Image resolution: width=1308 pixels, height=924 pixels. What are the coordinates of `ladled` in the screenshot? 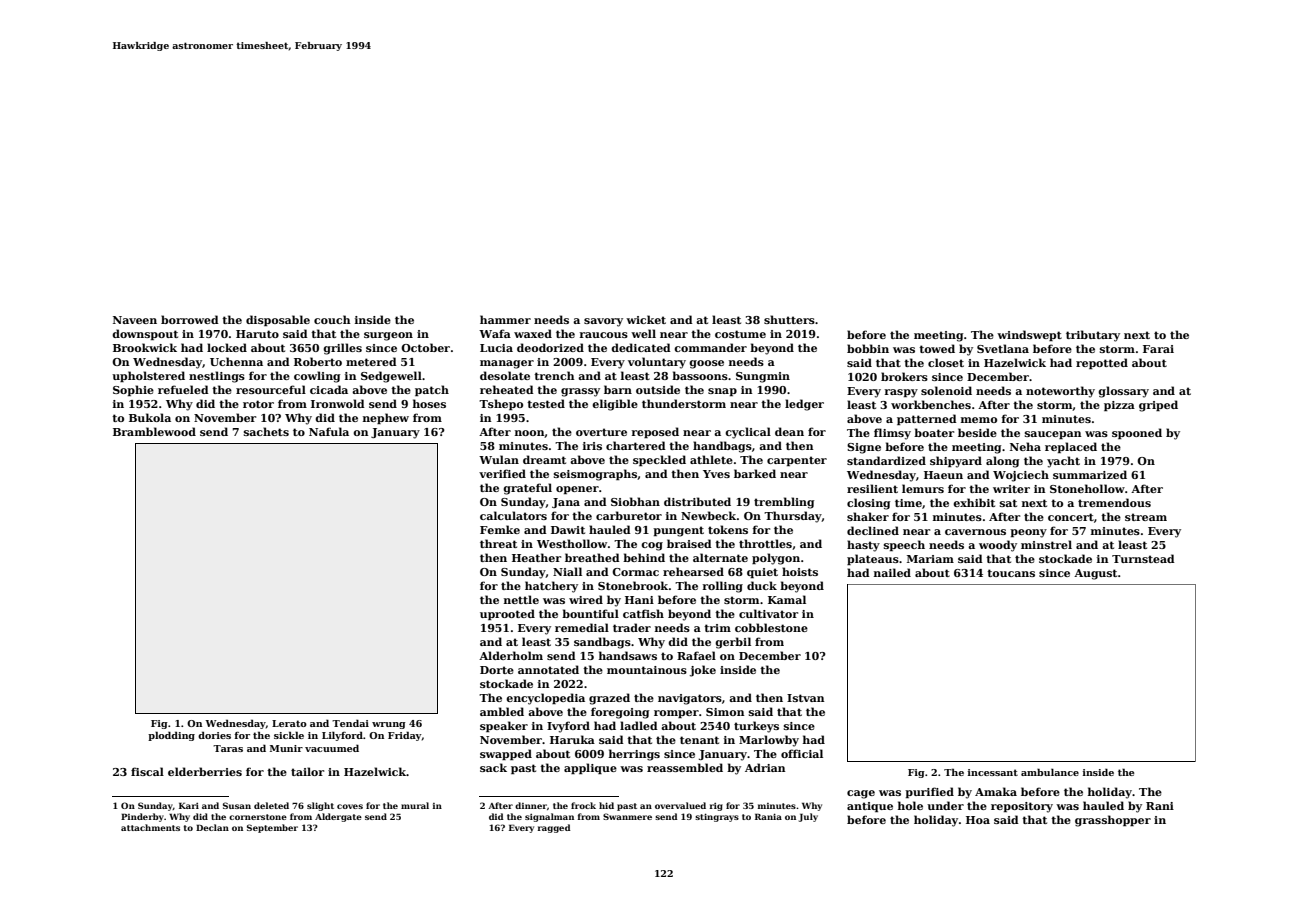 It's located at (639, 725).
